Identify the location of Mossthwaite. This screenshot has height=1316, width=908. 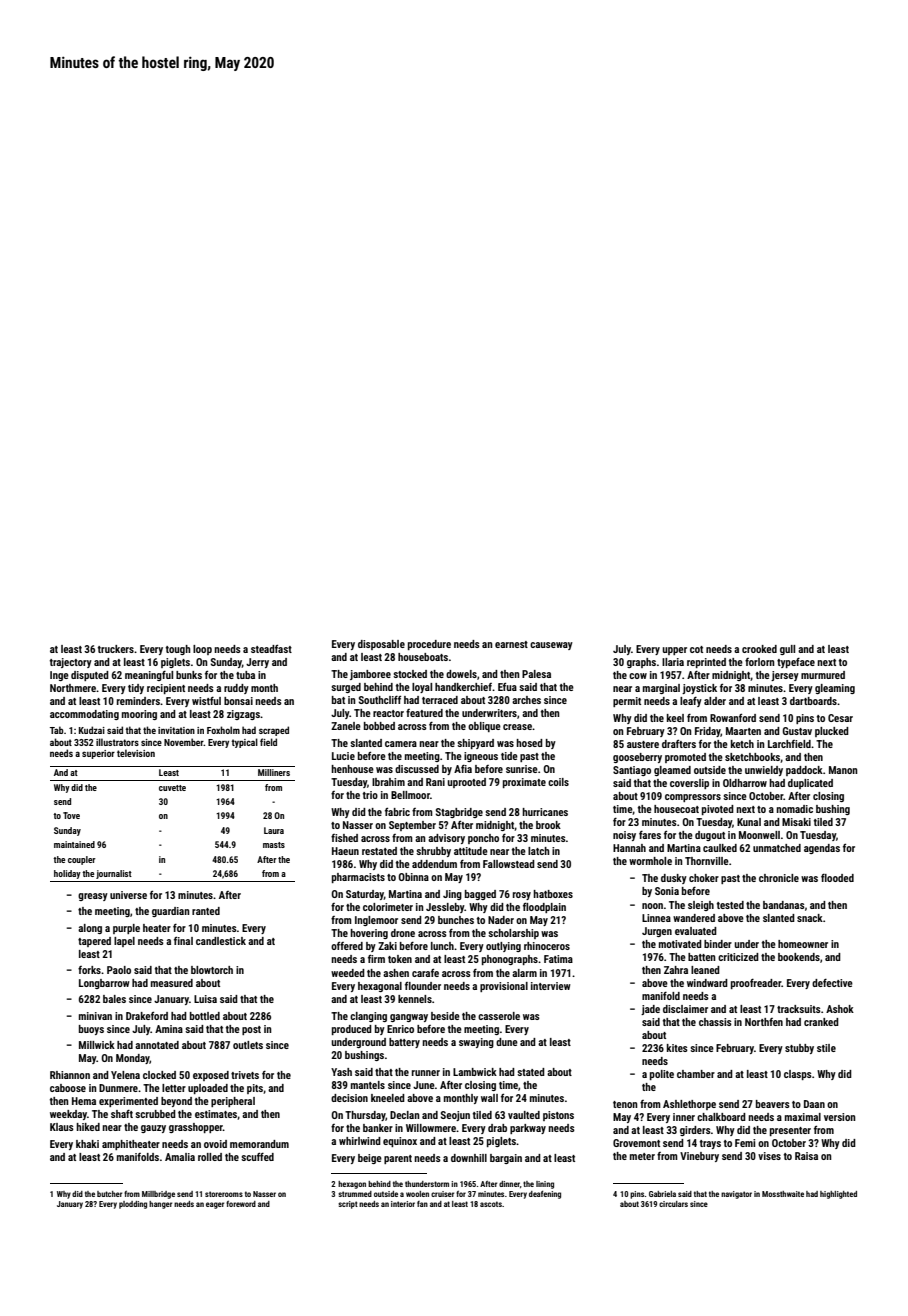
(783, 1194).
